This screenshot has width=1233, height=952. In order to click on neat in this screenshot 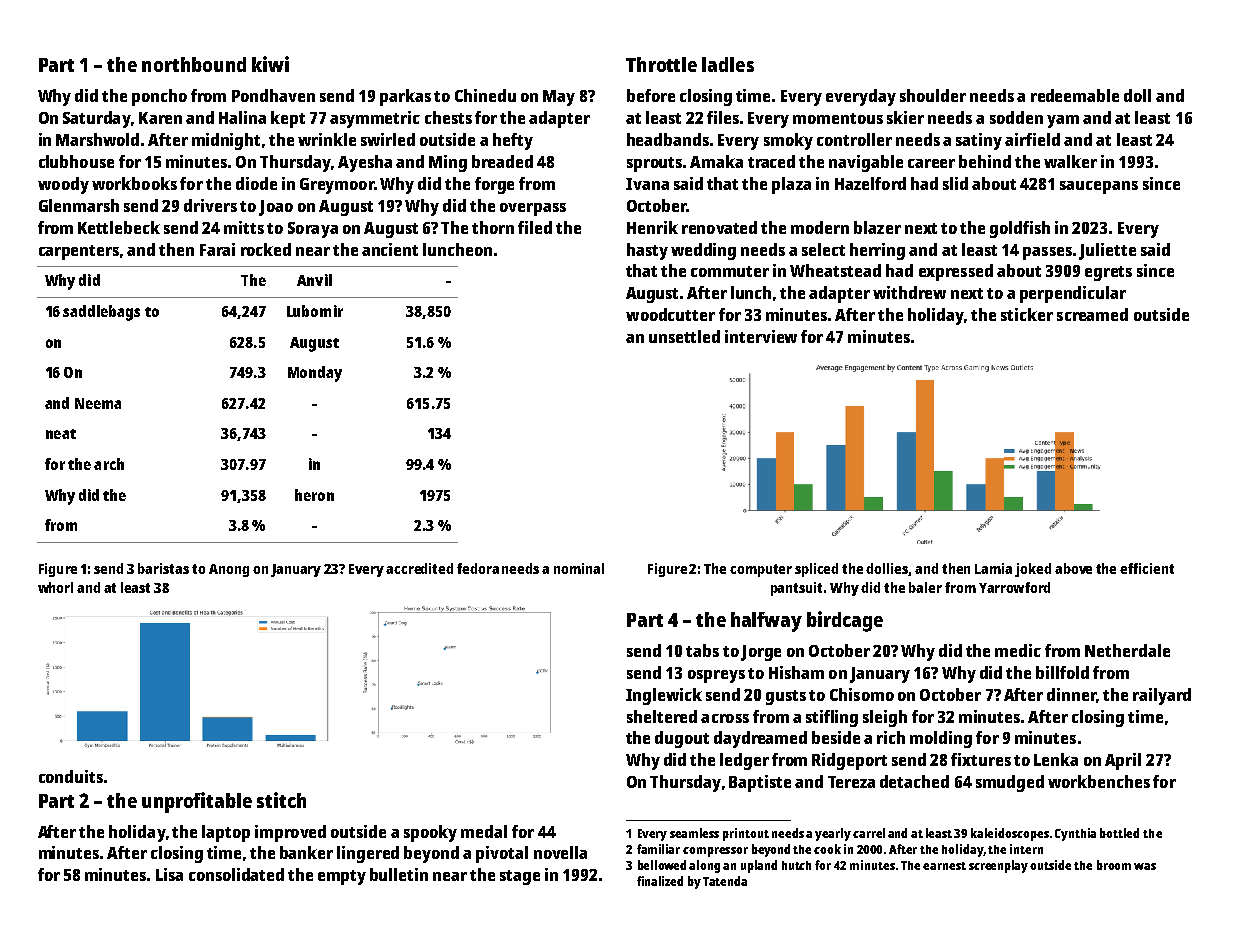, I will do `click(61, 434)`.
